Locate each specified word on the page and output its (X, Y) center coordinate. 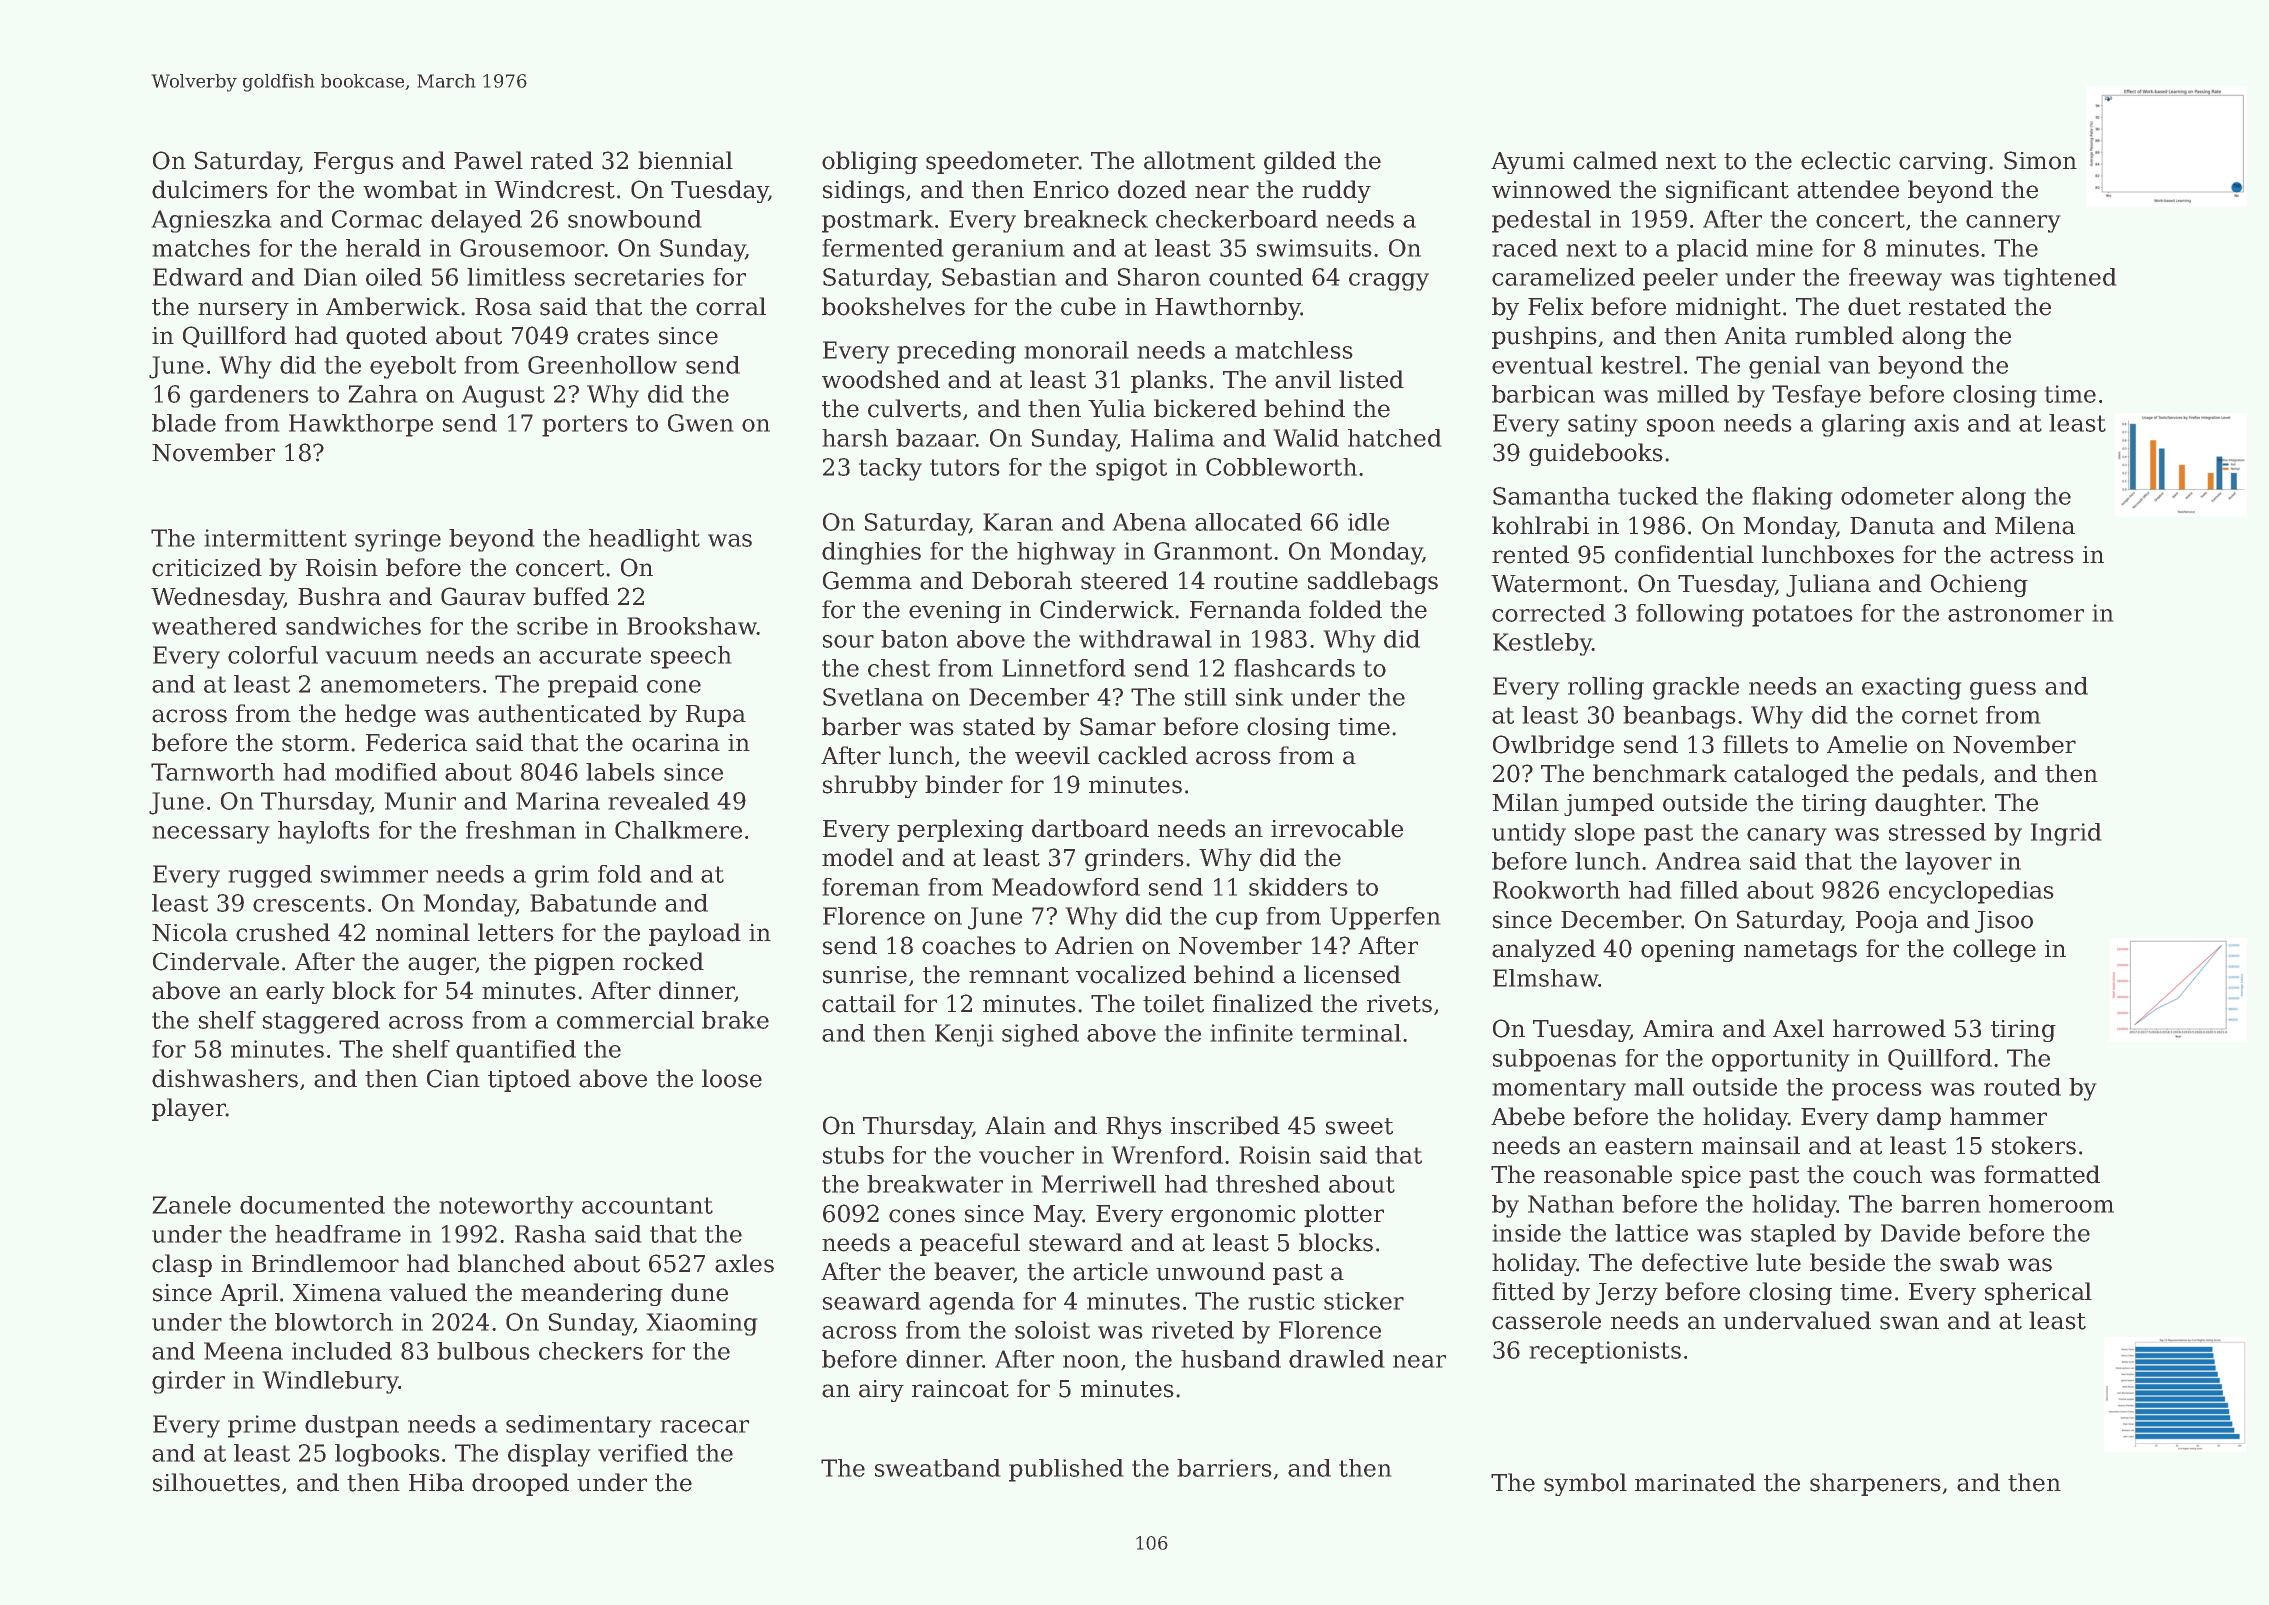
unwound (1210, 1271)
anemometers (400, 684)
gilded (1300, 162)
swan (1909, 1323)
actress (2032, 555)
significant (1727, 191)
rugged (270, 876)
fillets (1755, 744)
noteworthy (506, 1207)
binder (964, 784)
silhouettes (216, 1482)
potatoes (1802, 616)
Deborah (1022, 580)
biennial (685, 160)
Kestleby (1542, 644)
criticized (207, 567)
